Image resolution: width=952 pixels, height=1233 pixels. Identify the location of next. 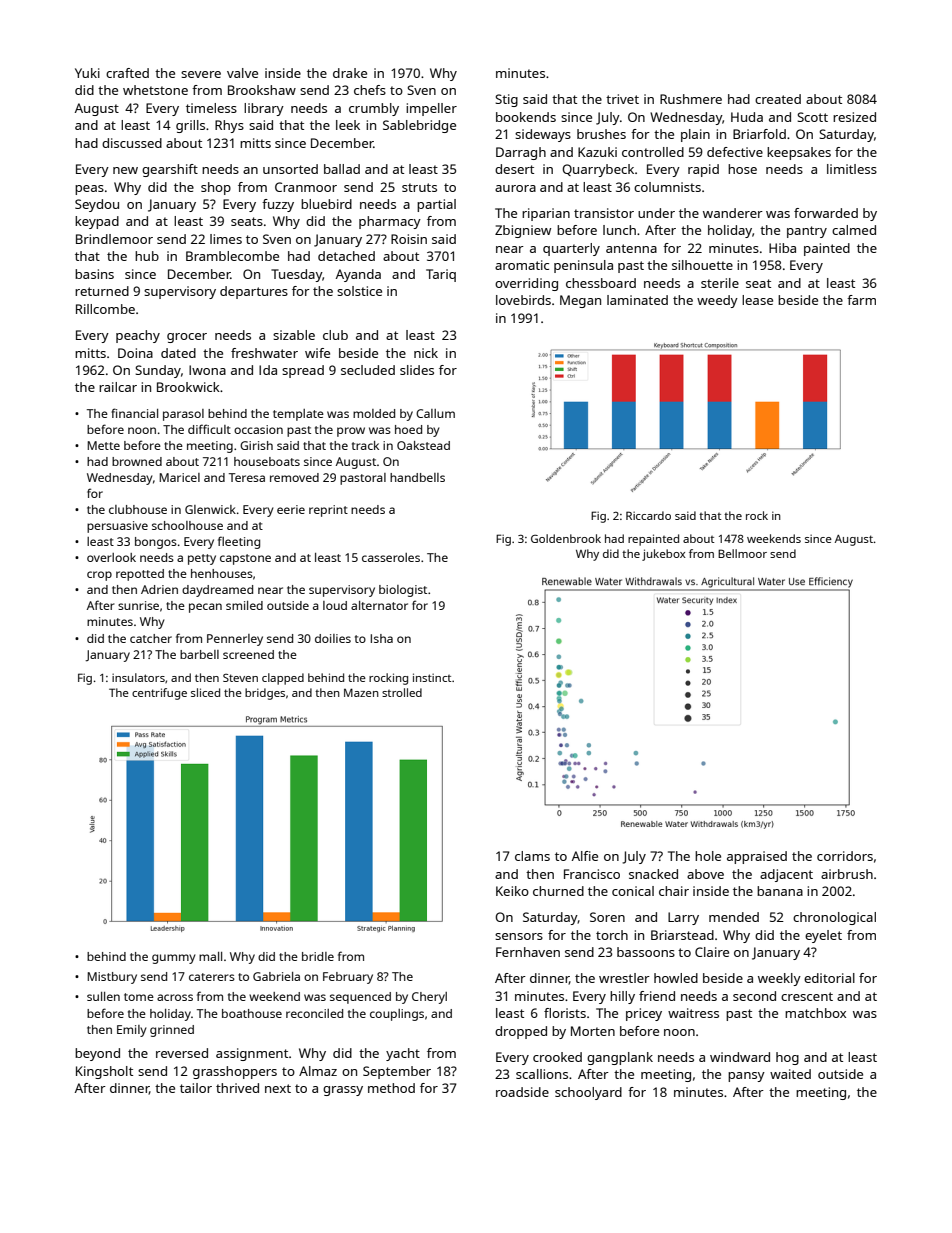
(278, 1088).
